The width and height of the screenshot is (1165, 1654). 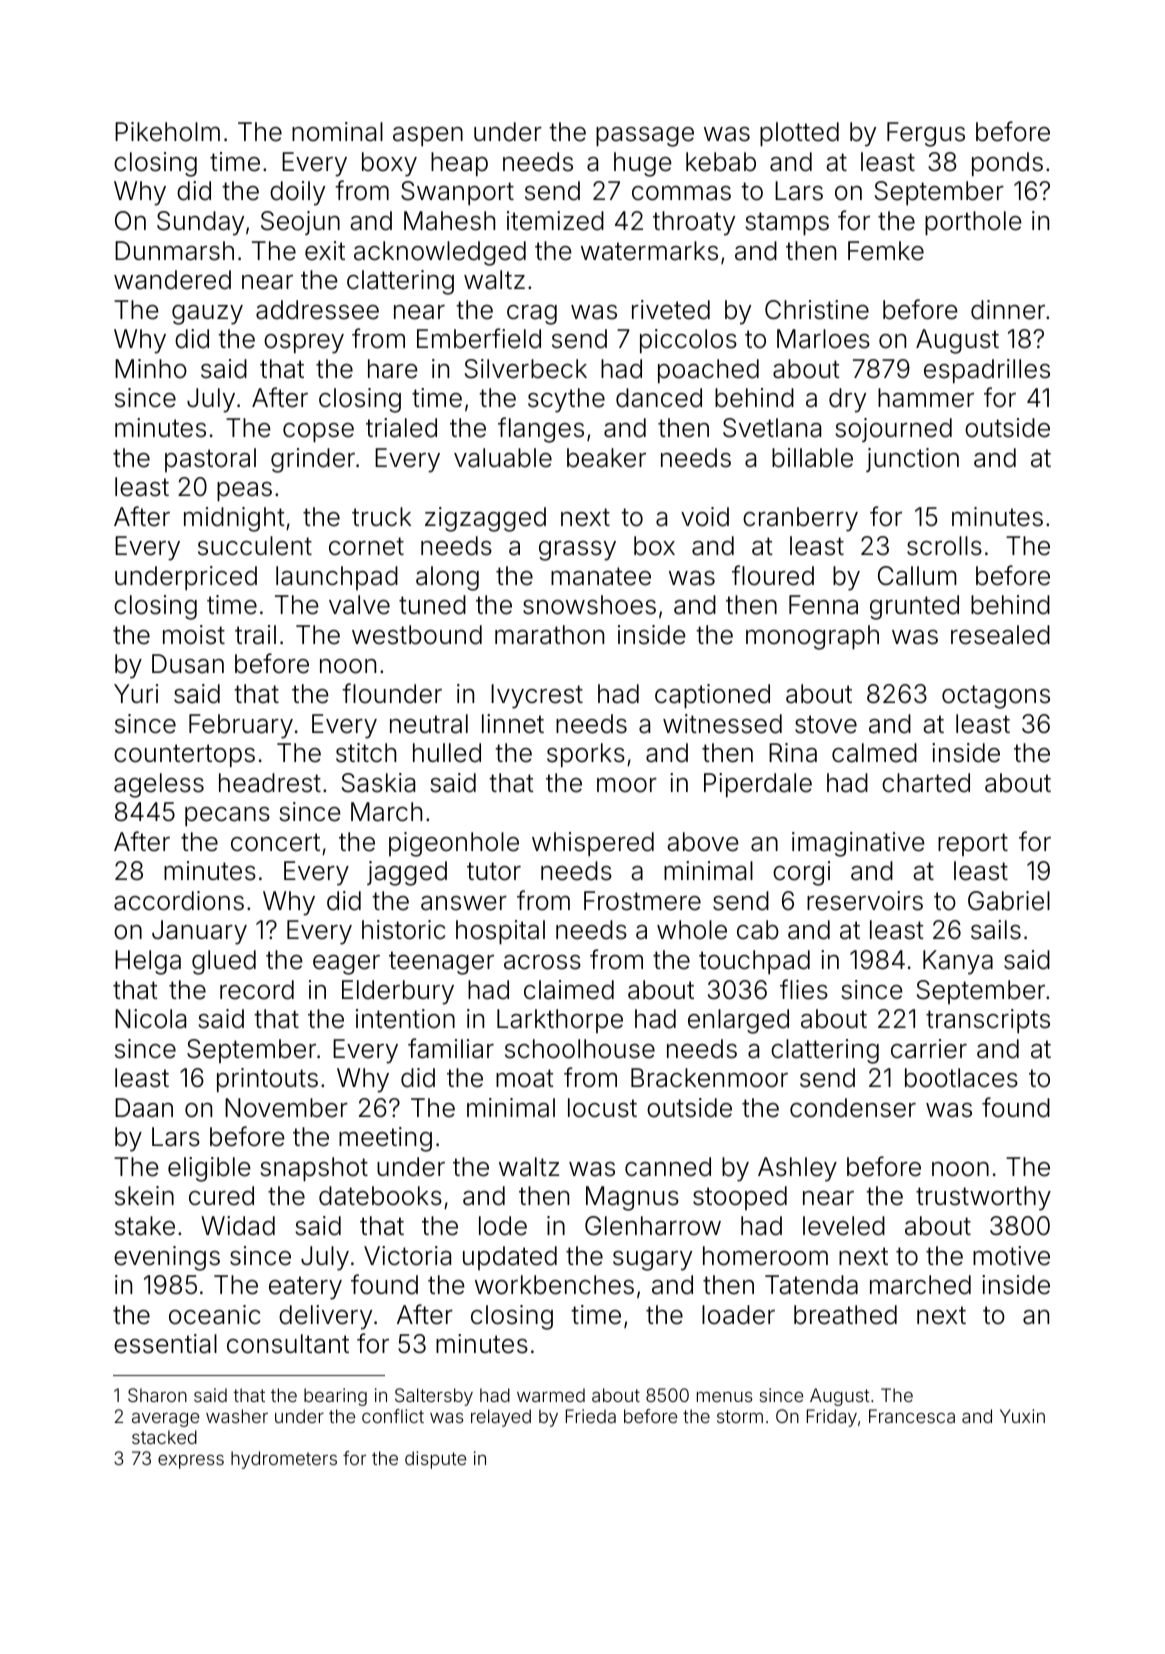 I want to click on tutor, so click(x=494, y=871).
